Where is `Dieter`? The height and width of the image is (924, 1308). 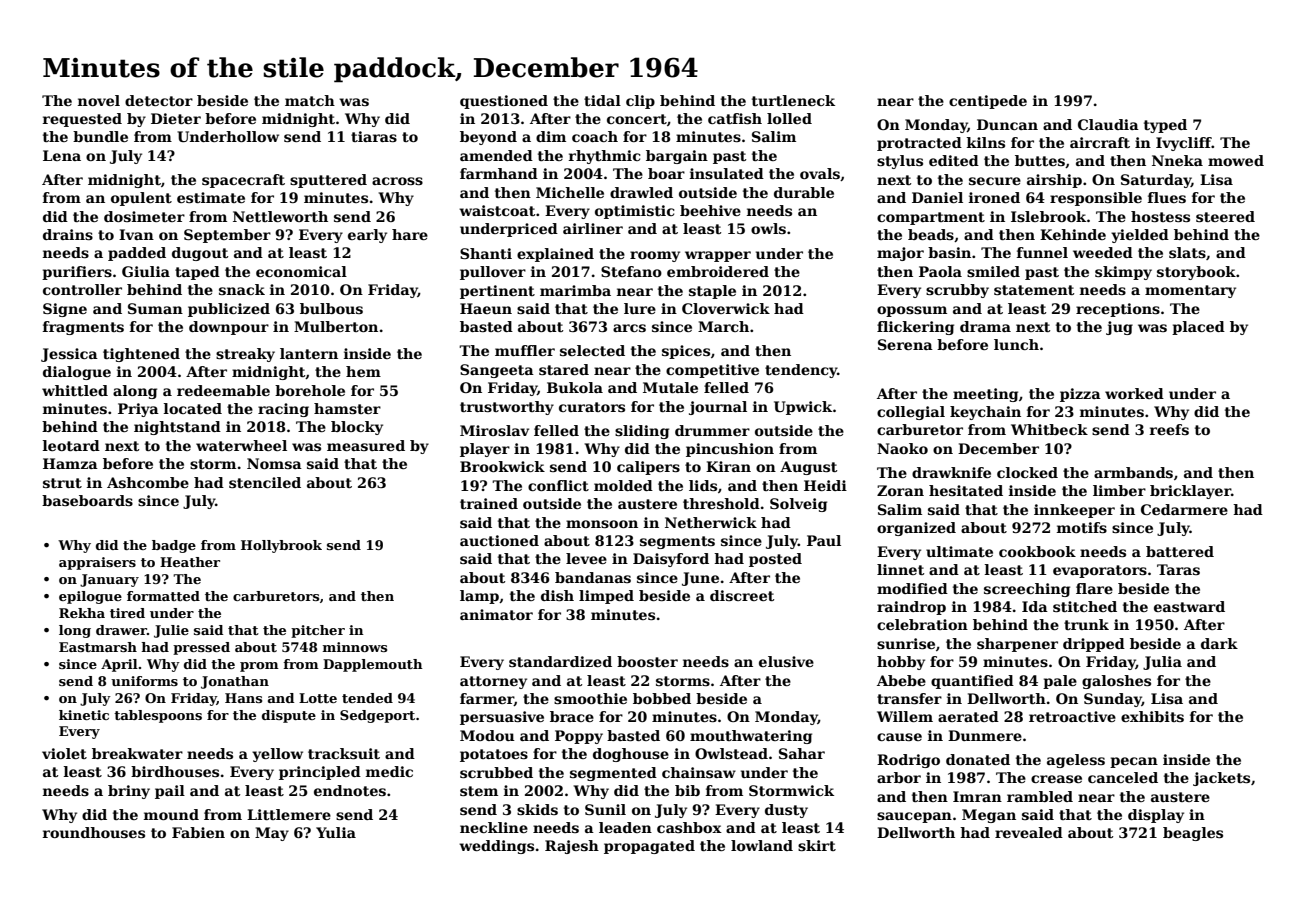
Dieter is located at coordinates (176, 118).
